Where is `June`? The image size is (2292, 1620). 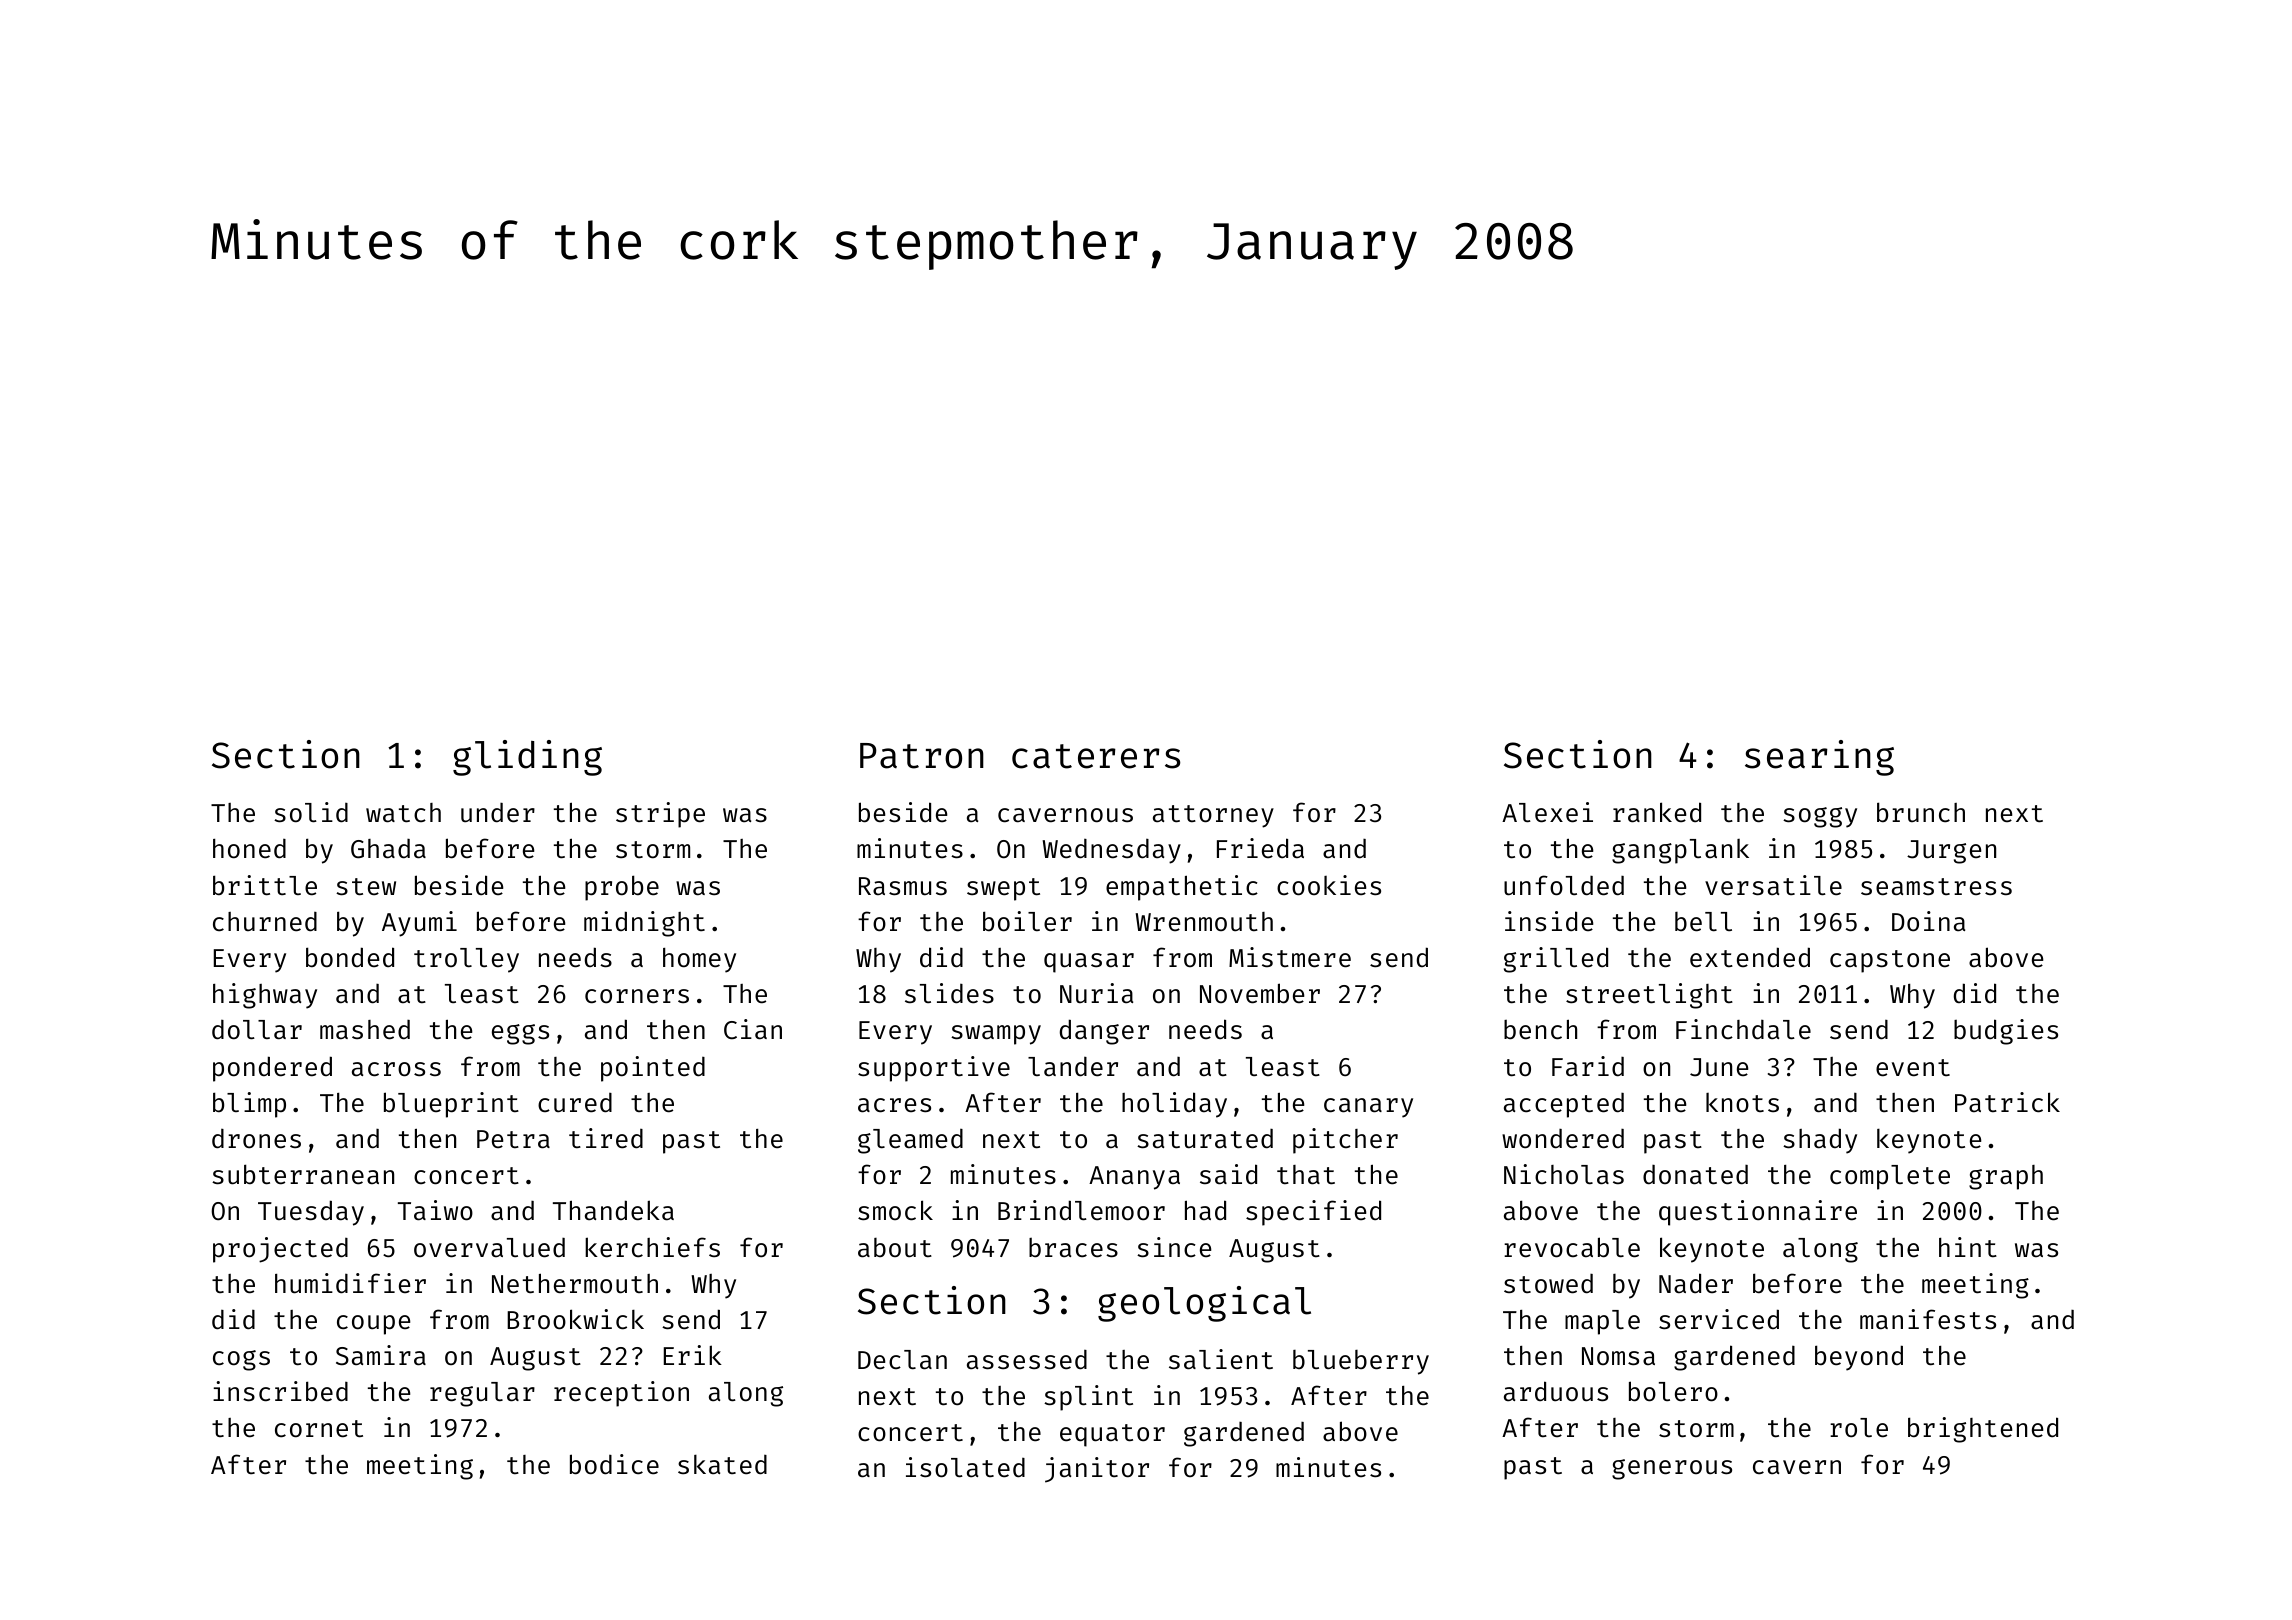
June is located at coordinates (1719, 1067).
